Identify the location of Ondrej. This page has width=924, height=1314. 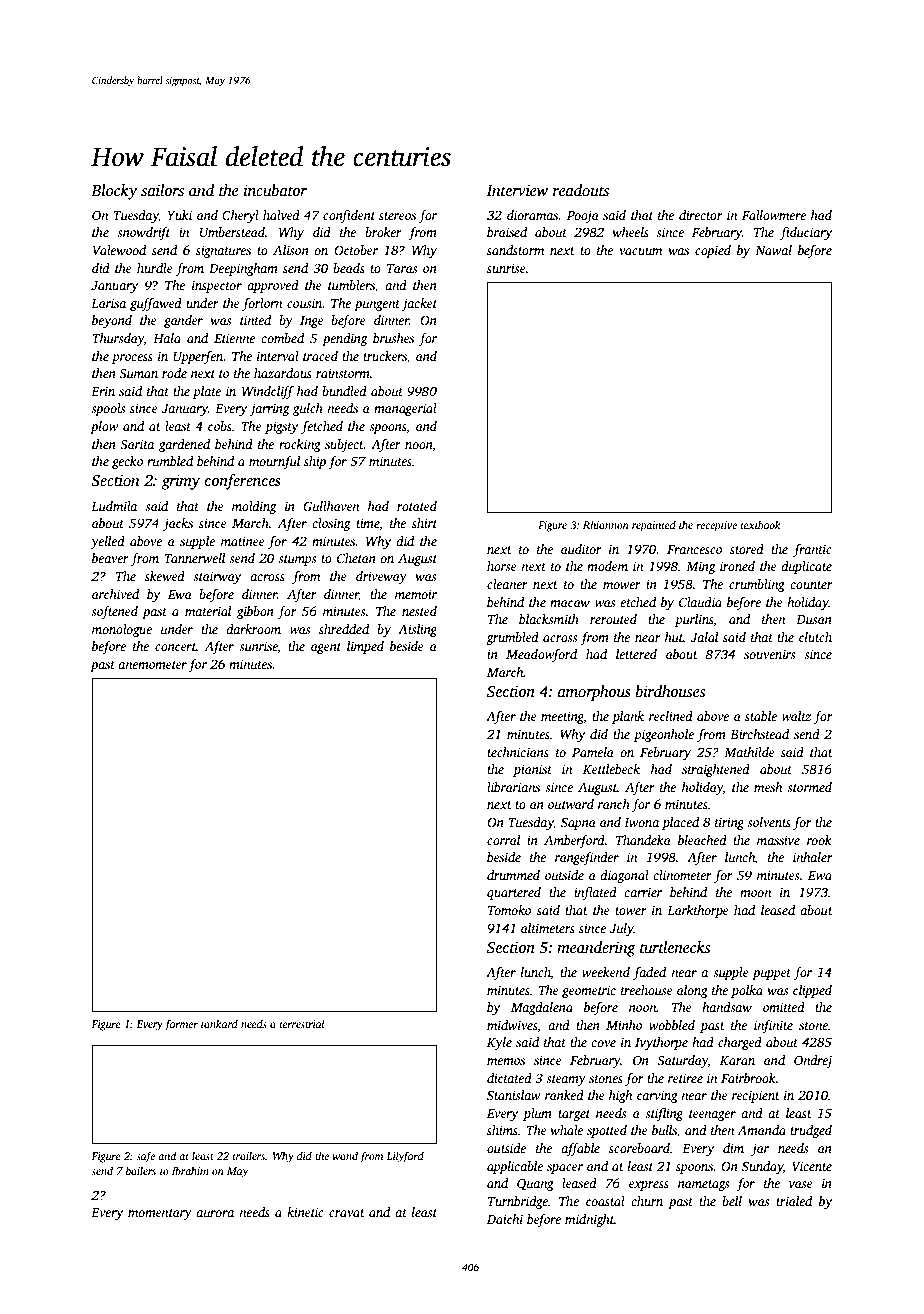
(813, 1061).
